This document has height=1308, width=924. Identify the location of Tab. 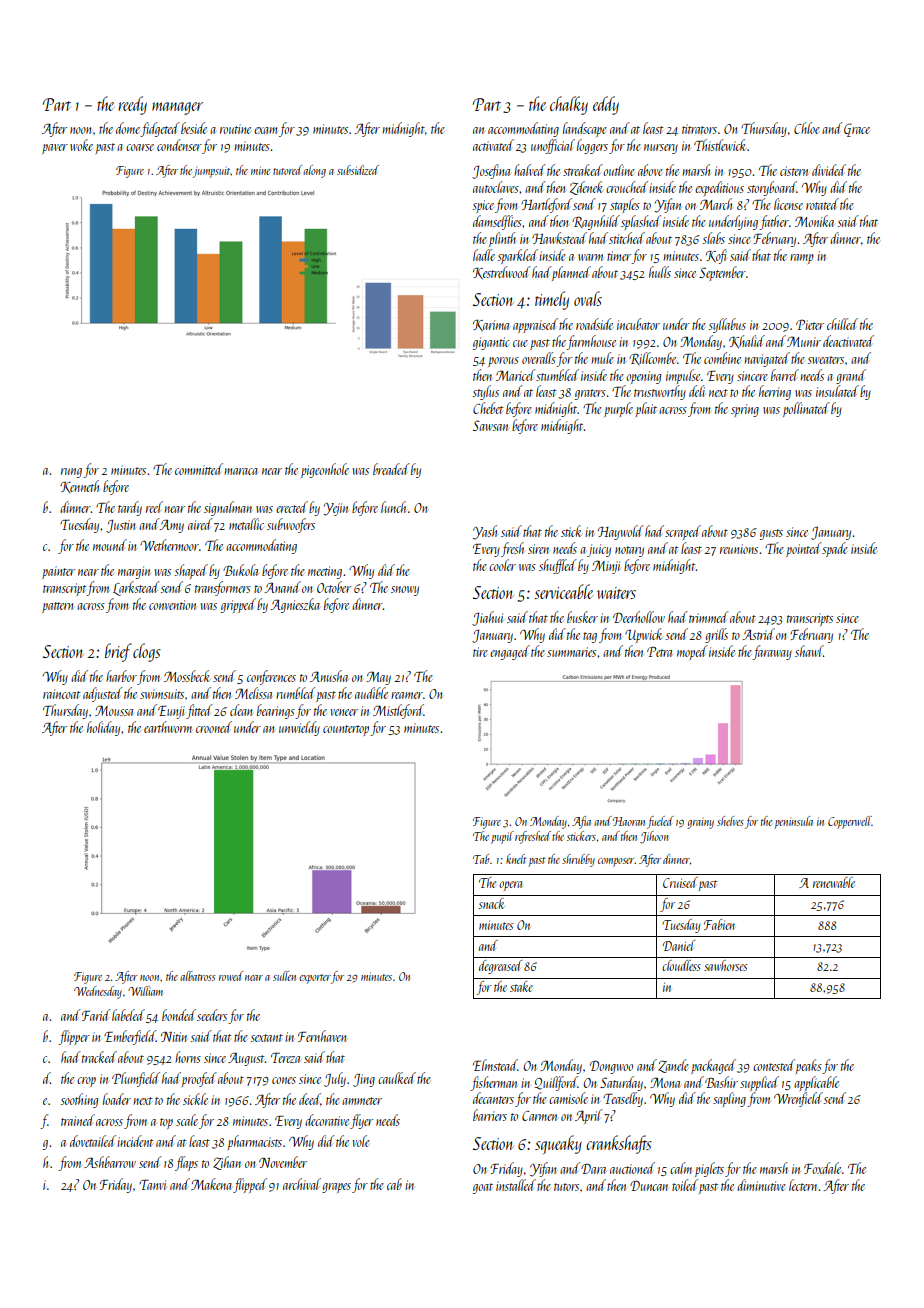
(481, 859).
